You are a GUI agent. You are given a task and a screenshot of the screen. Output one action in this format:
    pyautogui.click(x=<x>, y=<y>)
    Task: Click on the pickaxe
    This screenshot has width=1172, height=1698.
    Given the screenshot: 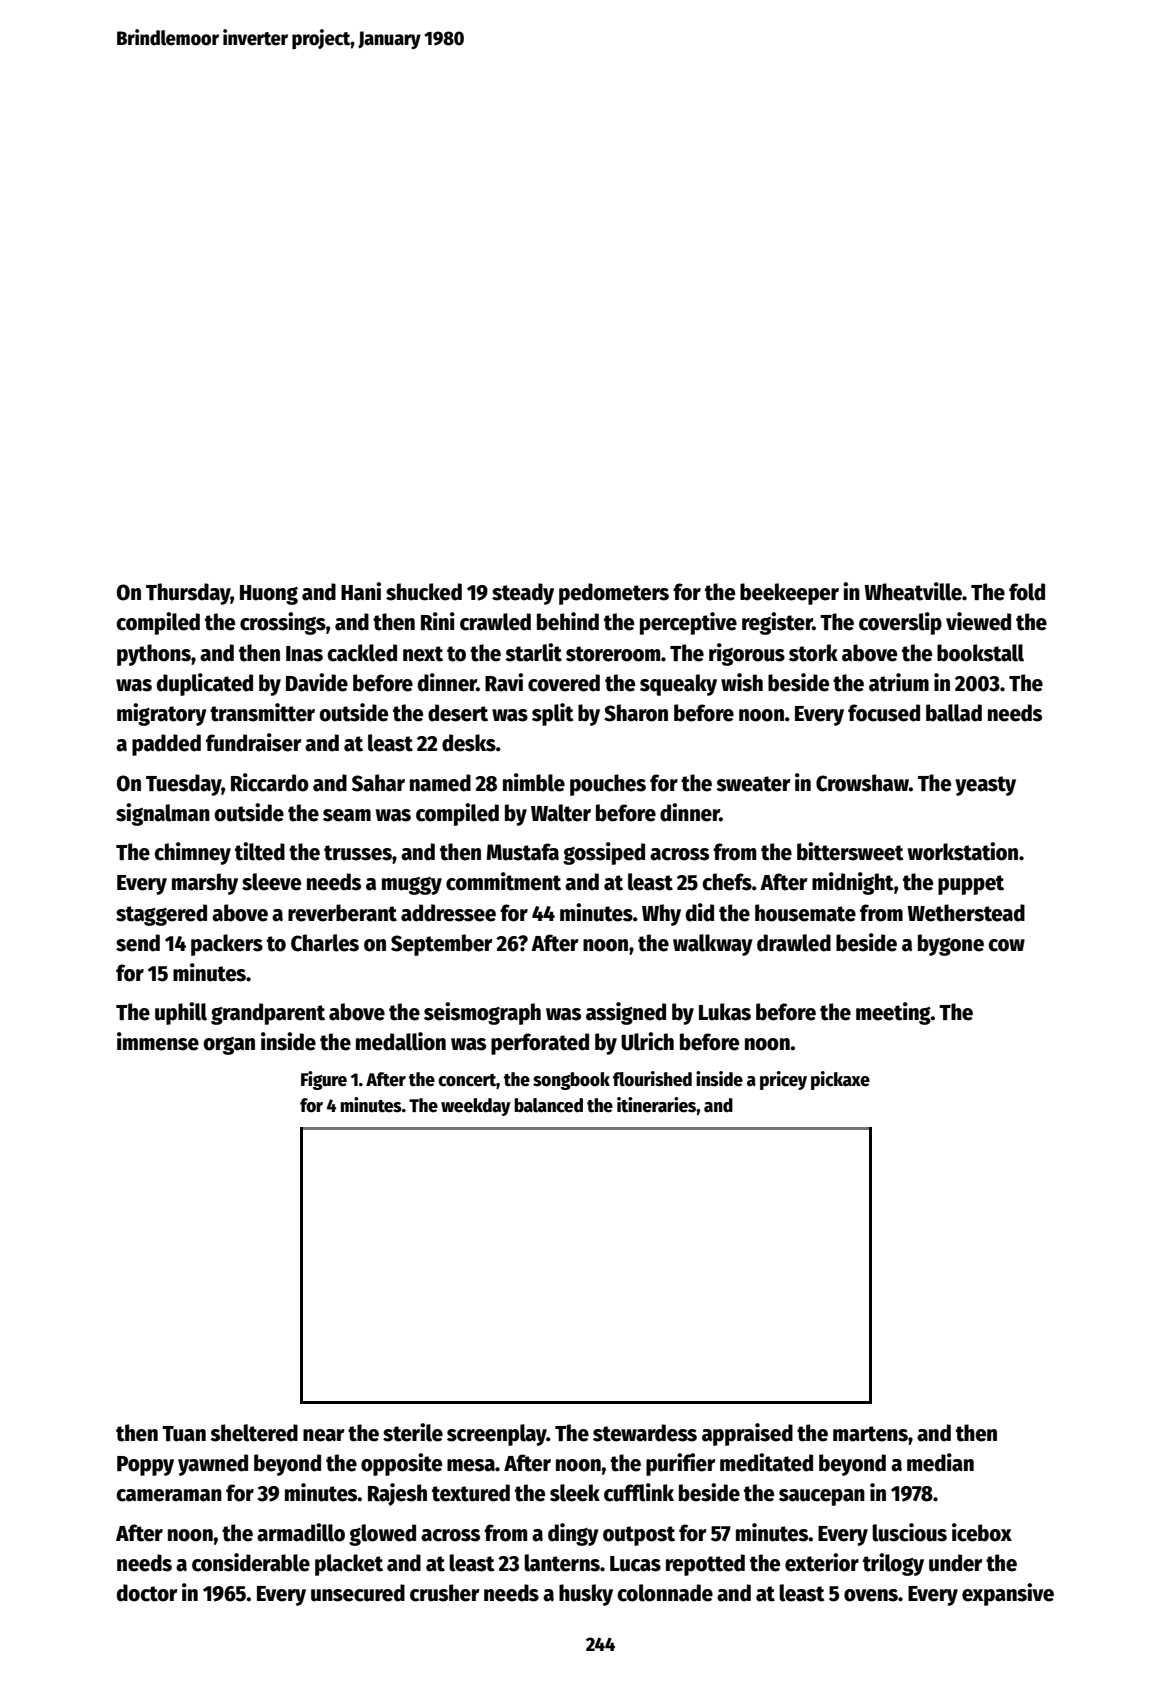 What is the action you would take?
    pyautogui.click(x=840, y=1080)
